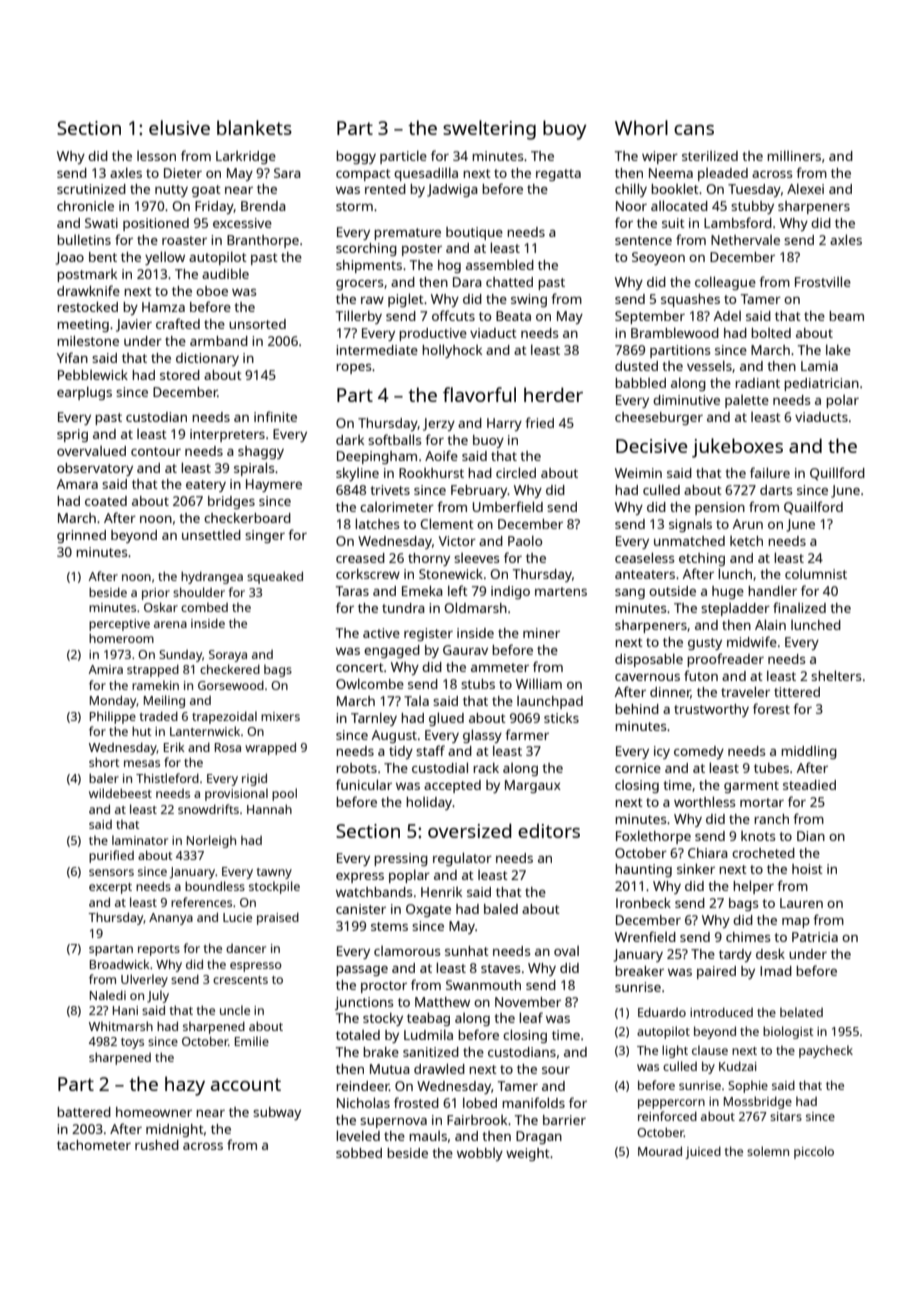  I want to click on Harry, so click(504, 424).
